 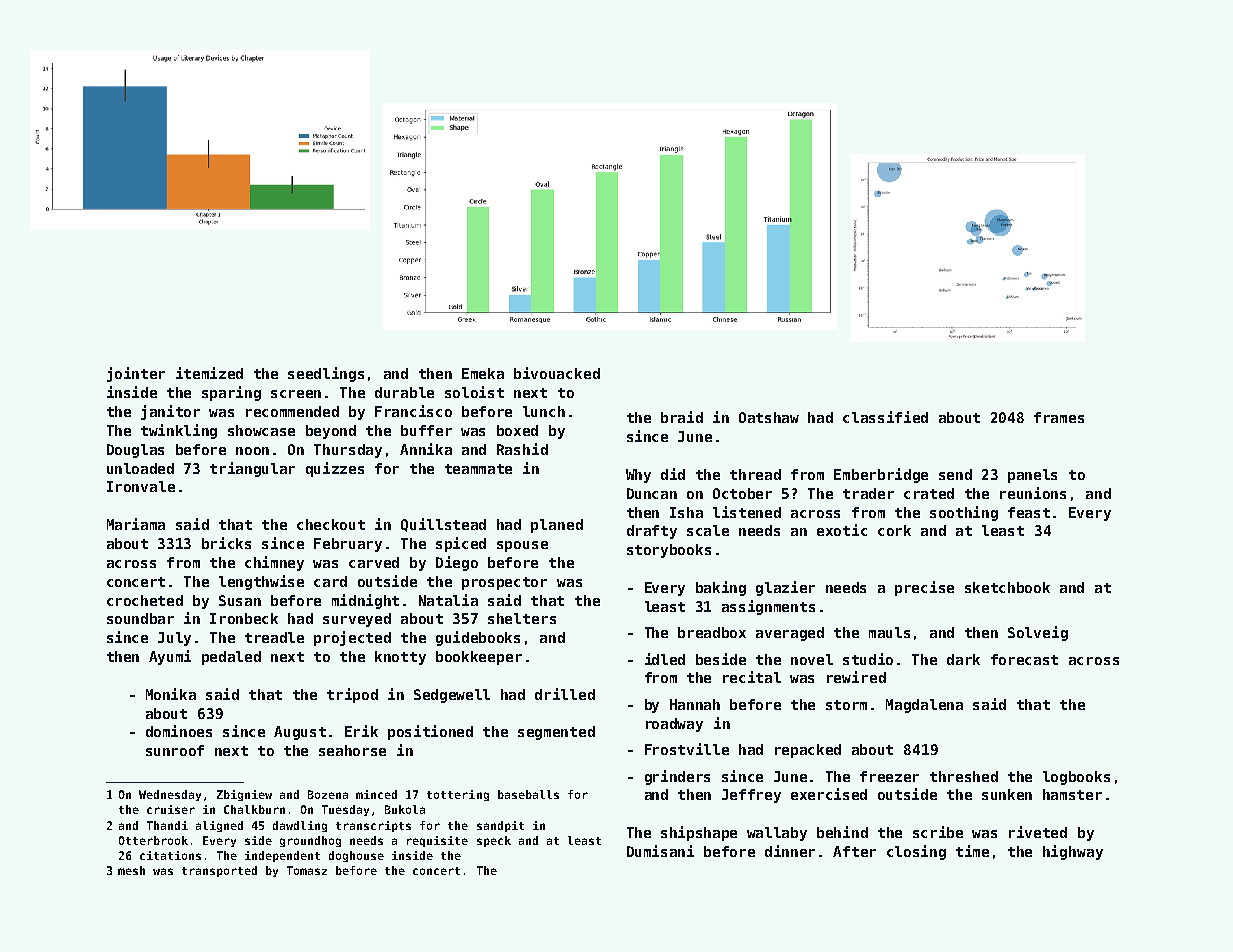 I want to click on bivouacked, so click(x=557, y=373).
